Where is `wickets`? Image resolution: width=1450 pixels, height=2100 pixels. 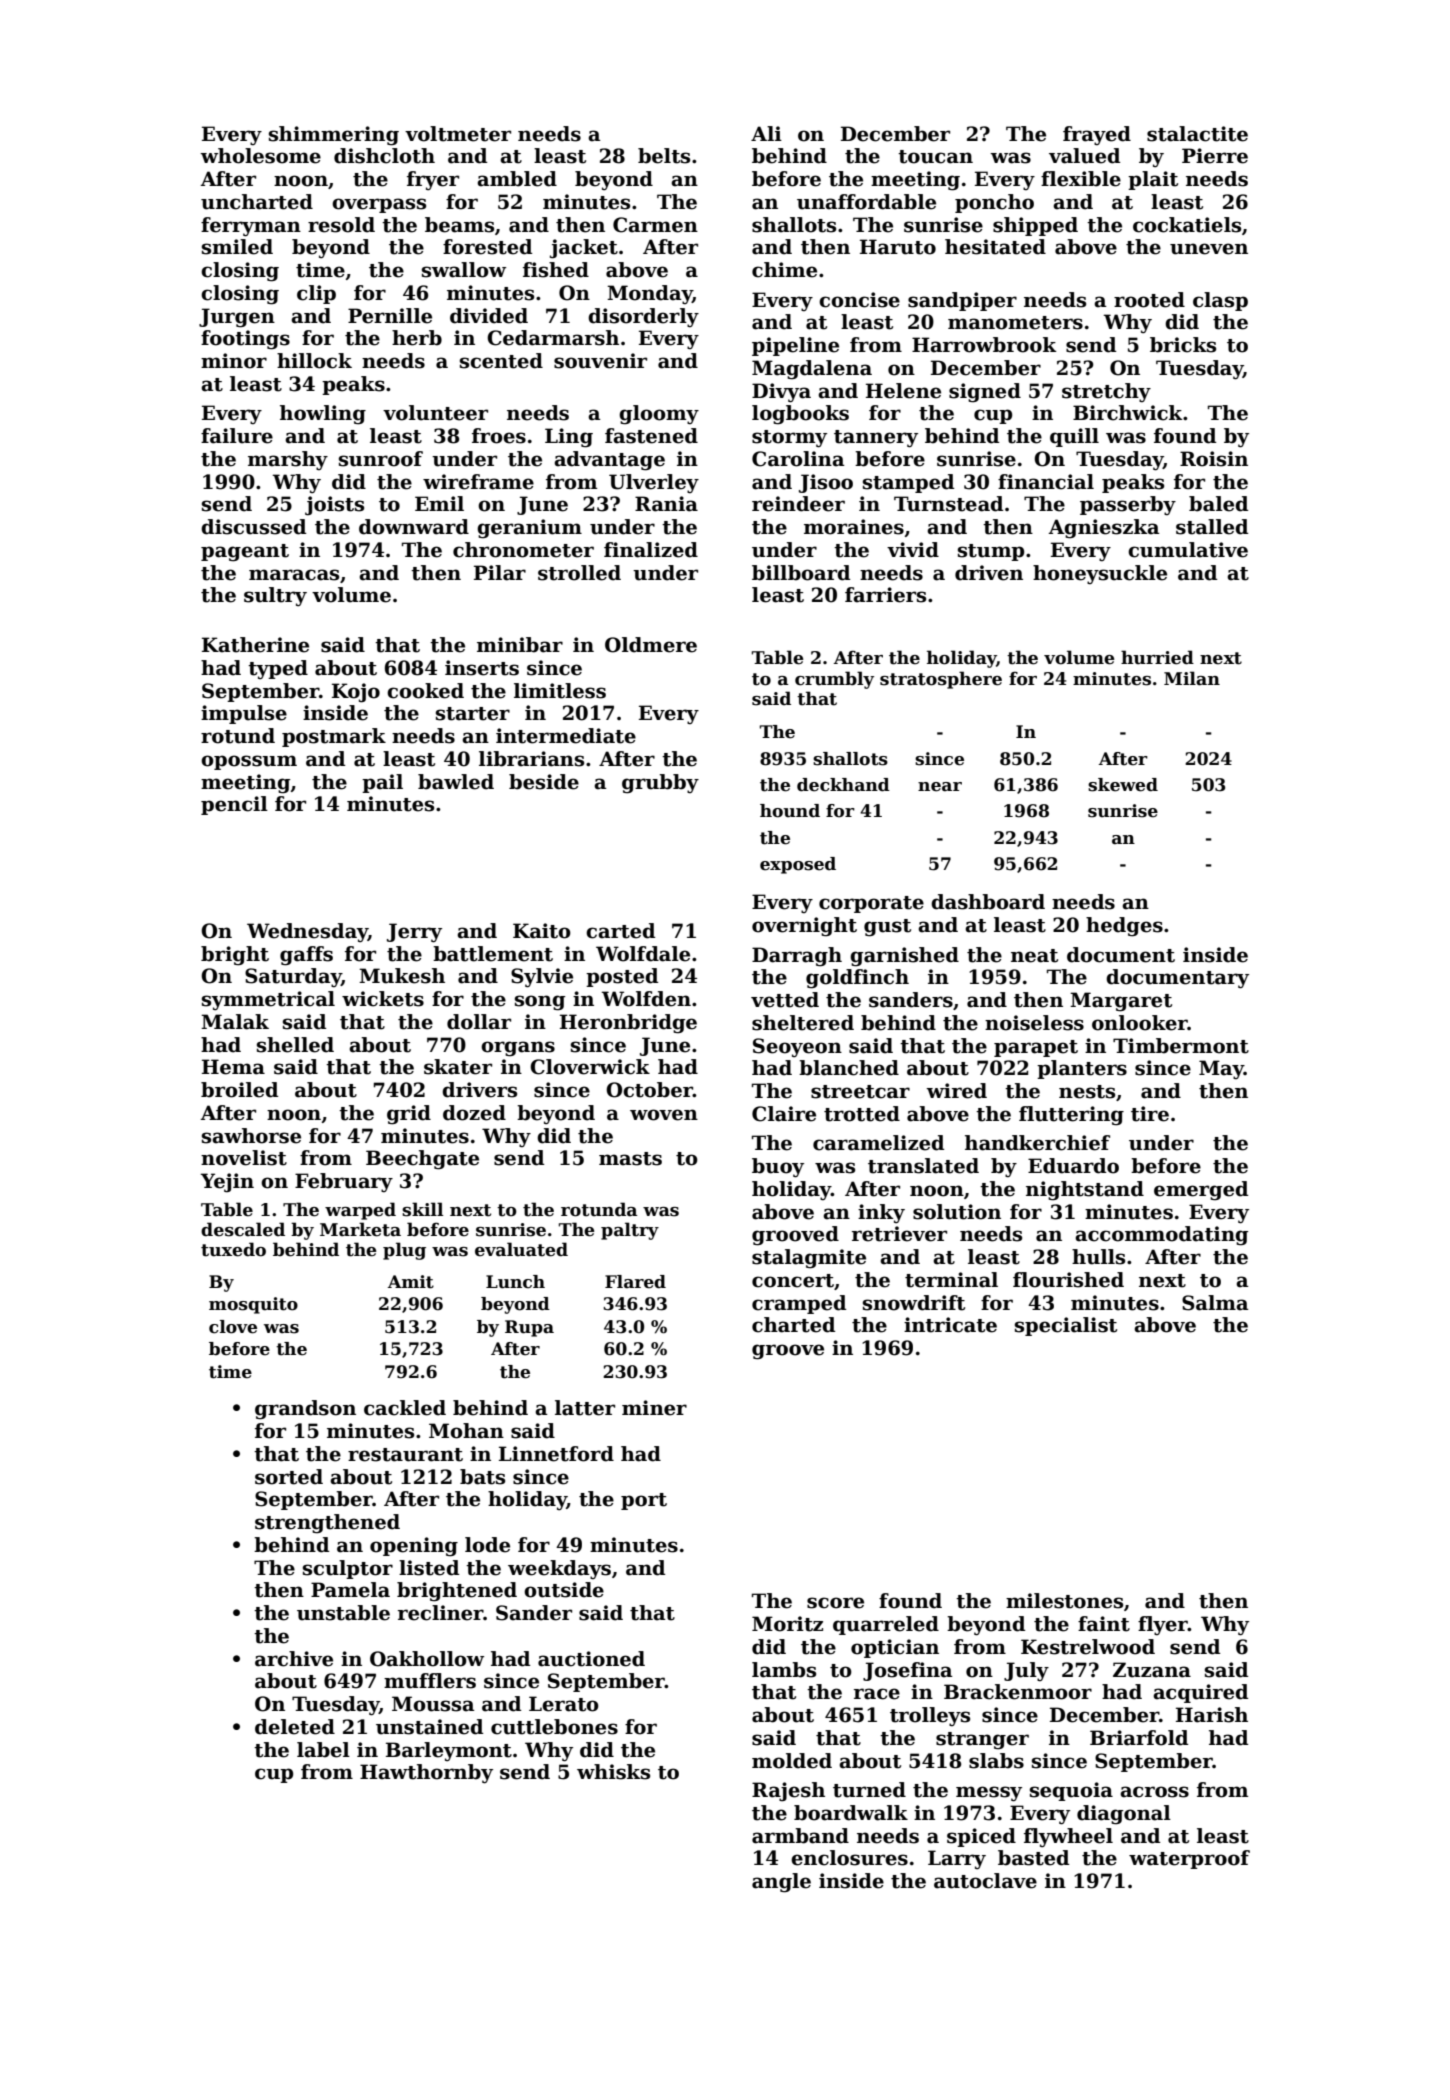 wickets is located at coordinates (383, 999).
